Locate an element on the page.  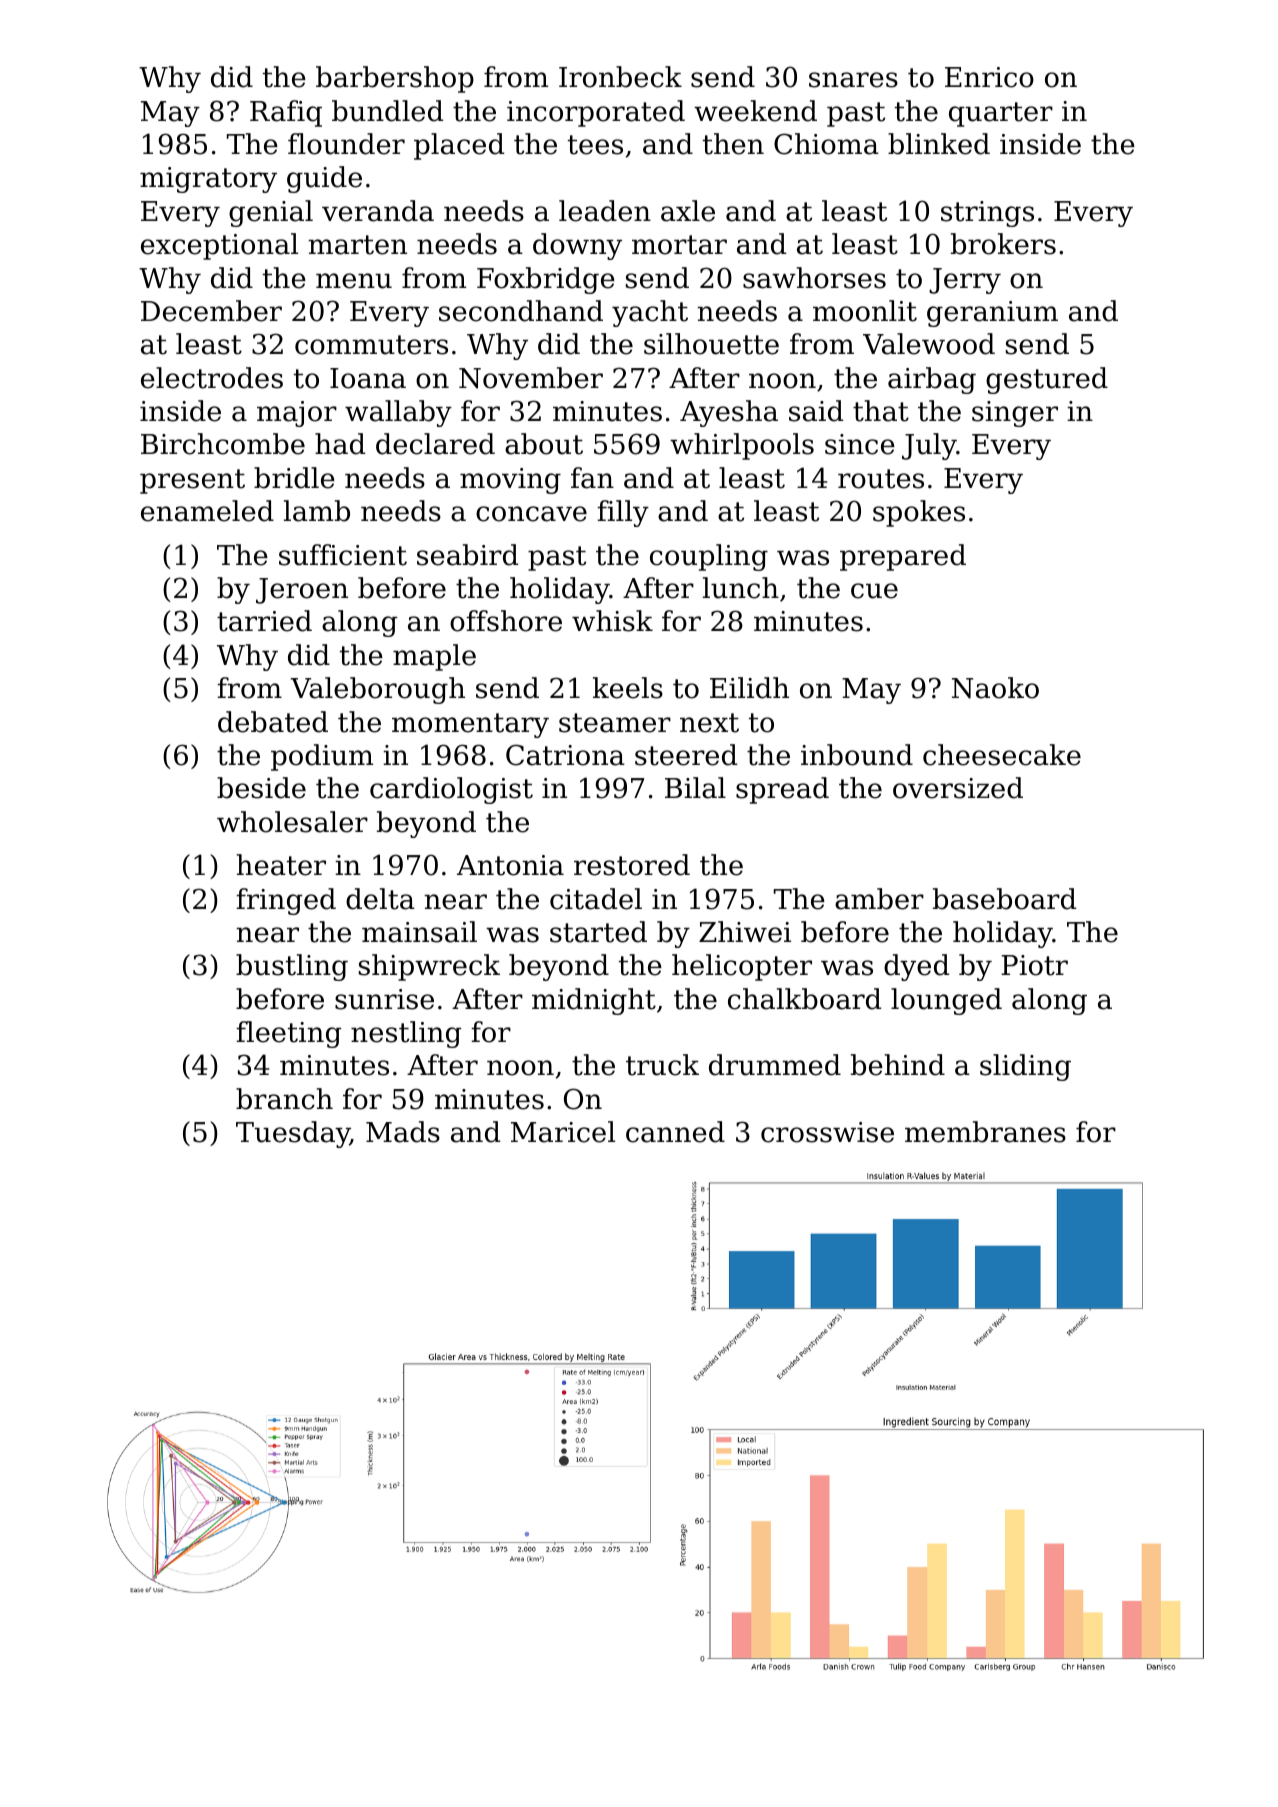
major is located at coordinates (297, 414).
